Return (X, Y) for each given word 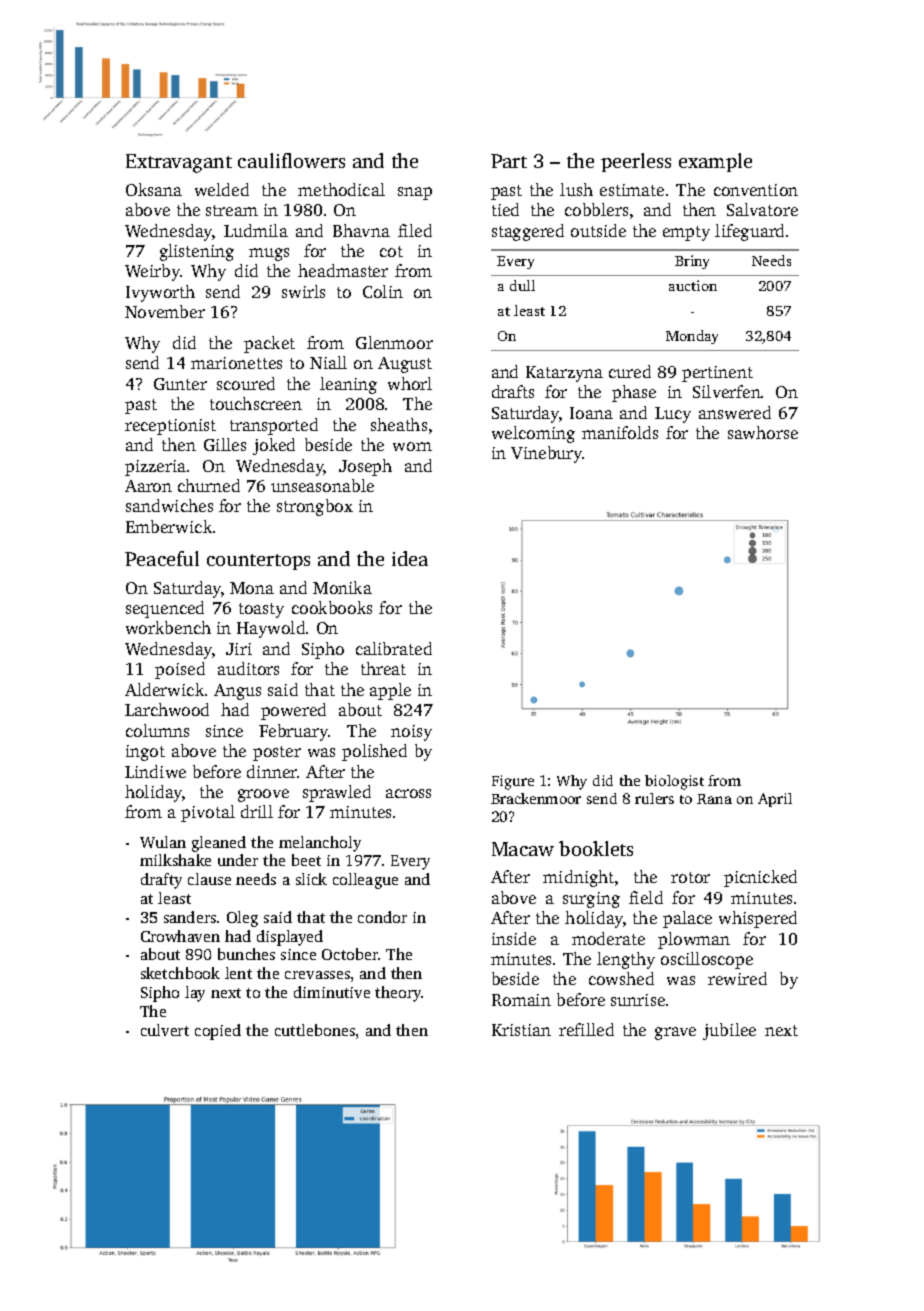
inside (514, 938)
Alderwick (164, 689)
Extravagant (179, 163)
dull (522, 285)
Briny (692, 262)
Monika (342, 587)
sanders (190, 917)
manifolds (620, 432)
